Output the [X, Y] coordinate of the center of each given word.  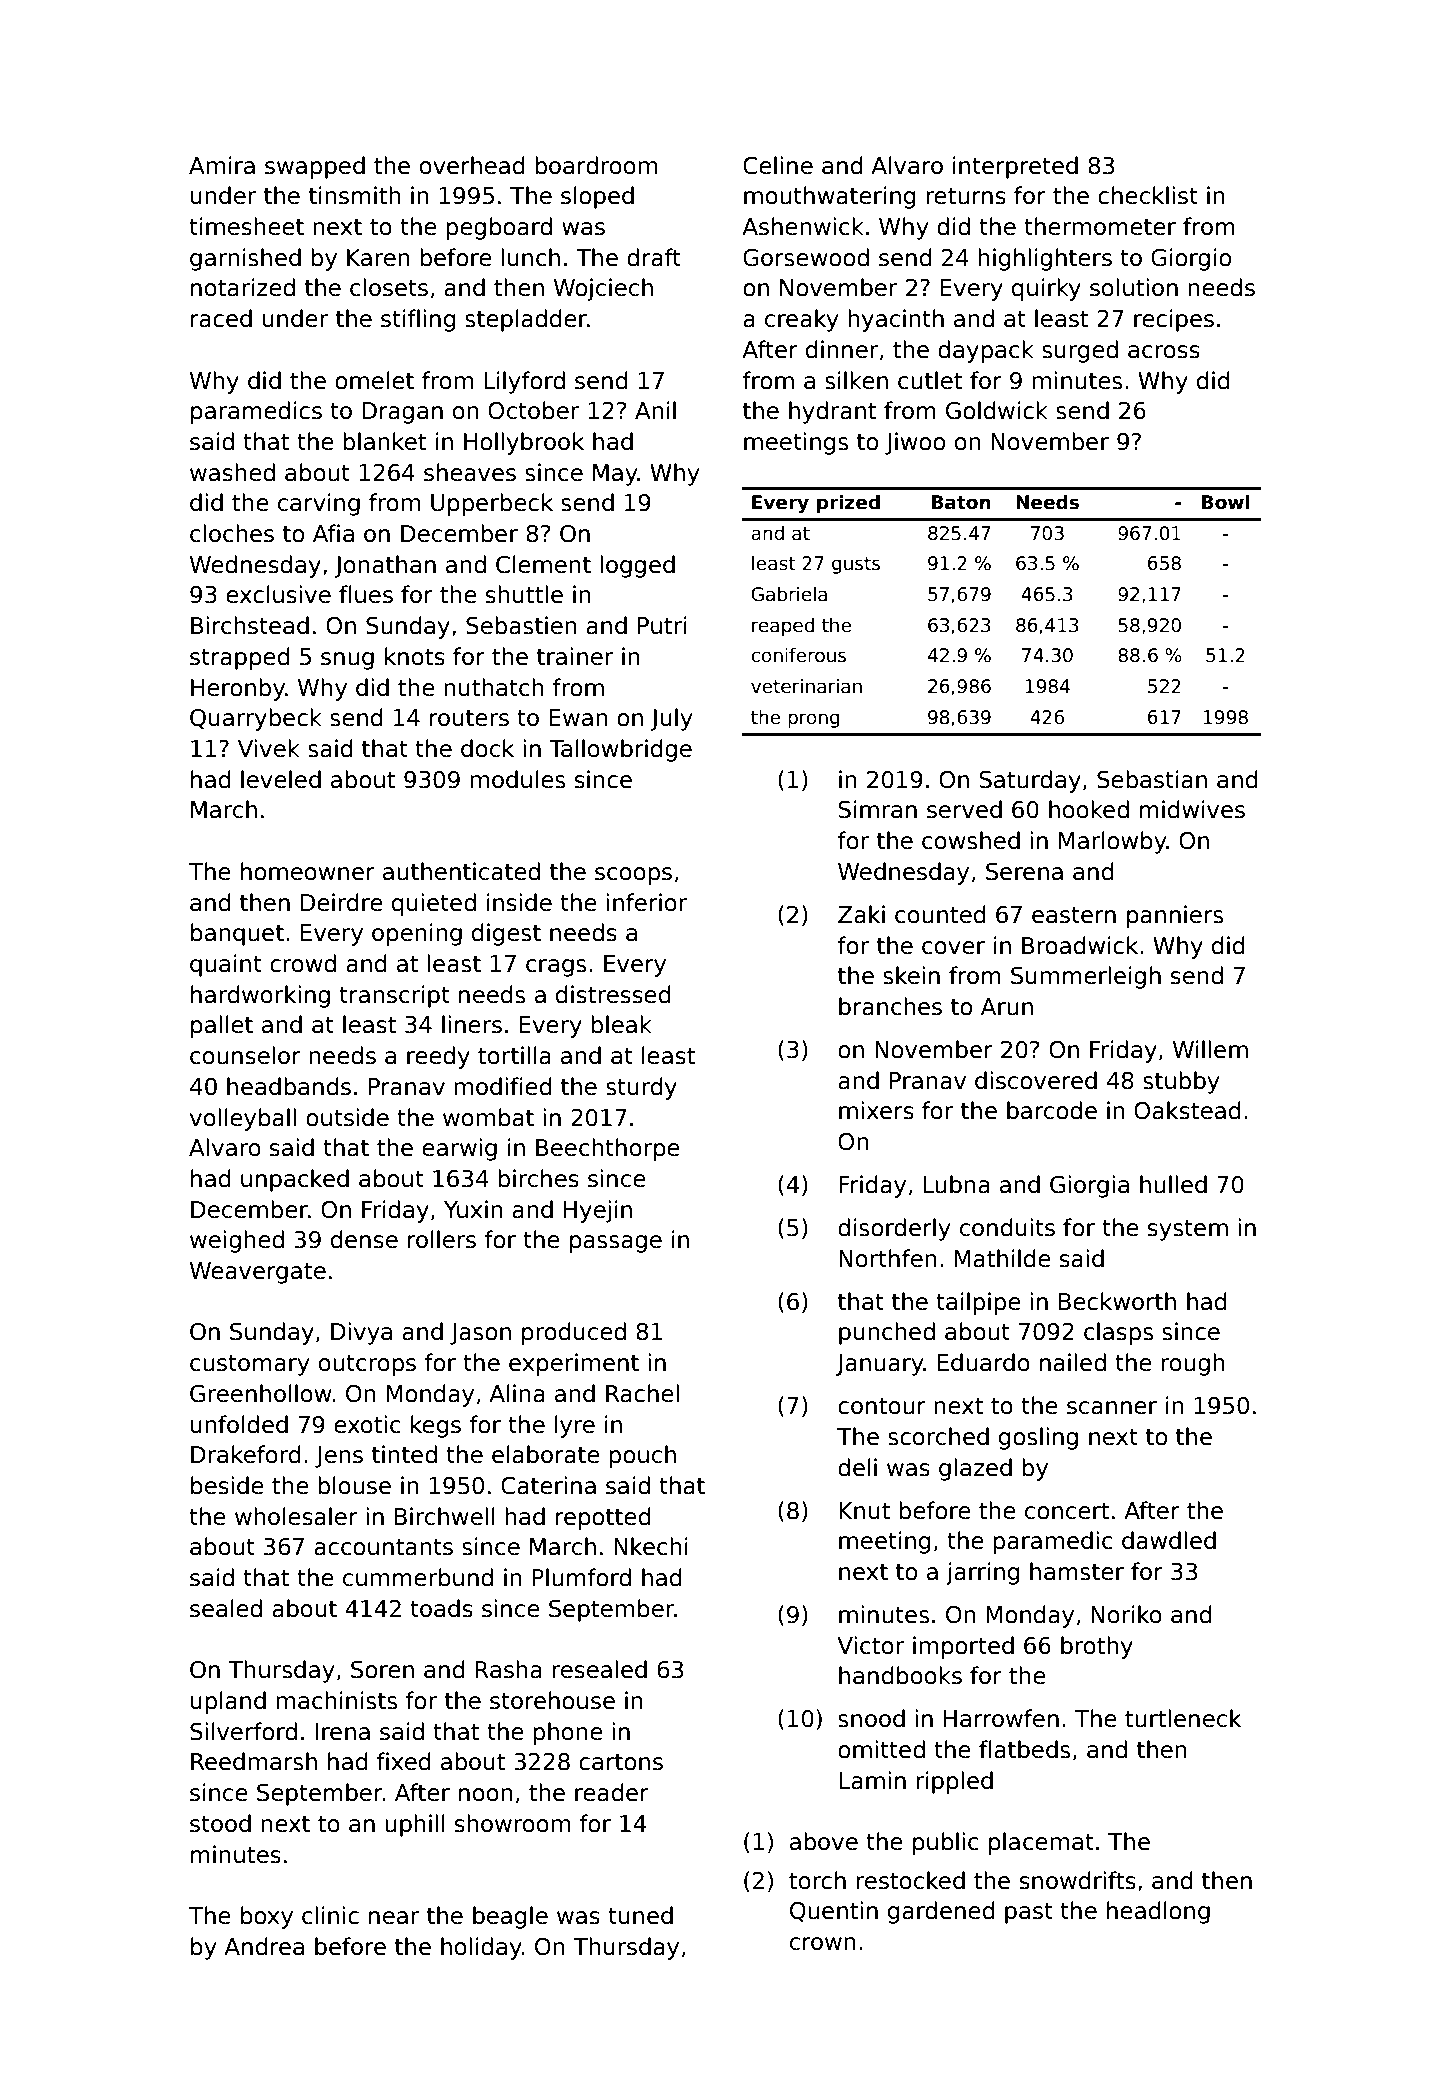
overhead [472, 165]
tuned [640, 1915]
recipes [1174, 320]
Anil [655, 410]
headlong [1158, 1912]
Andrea [264, 1946]
